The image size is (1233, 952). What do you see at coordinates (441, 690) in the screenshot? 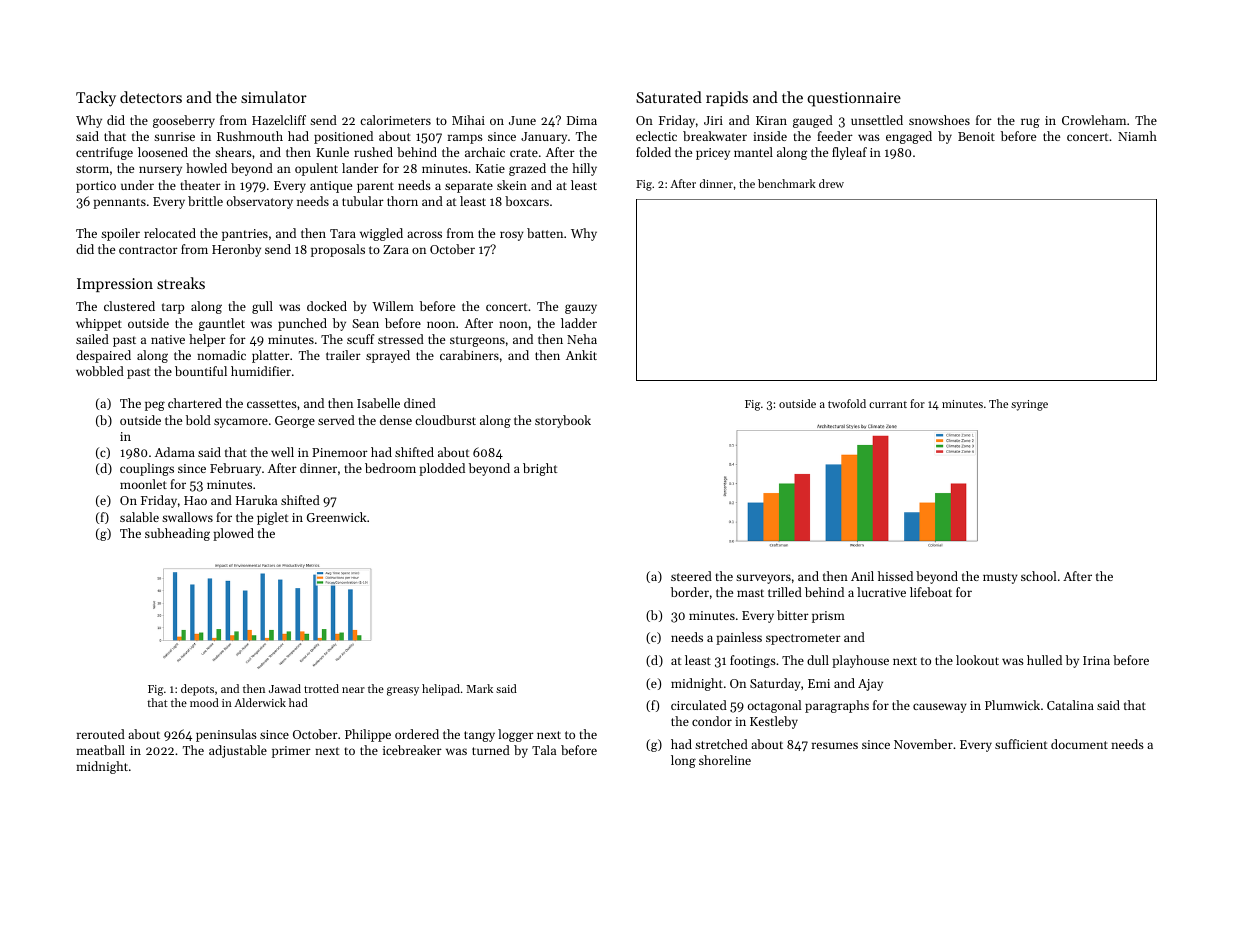
I see `helipad` at bounding box center [441, 690].
